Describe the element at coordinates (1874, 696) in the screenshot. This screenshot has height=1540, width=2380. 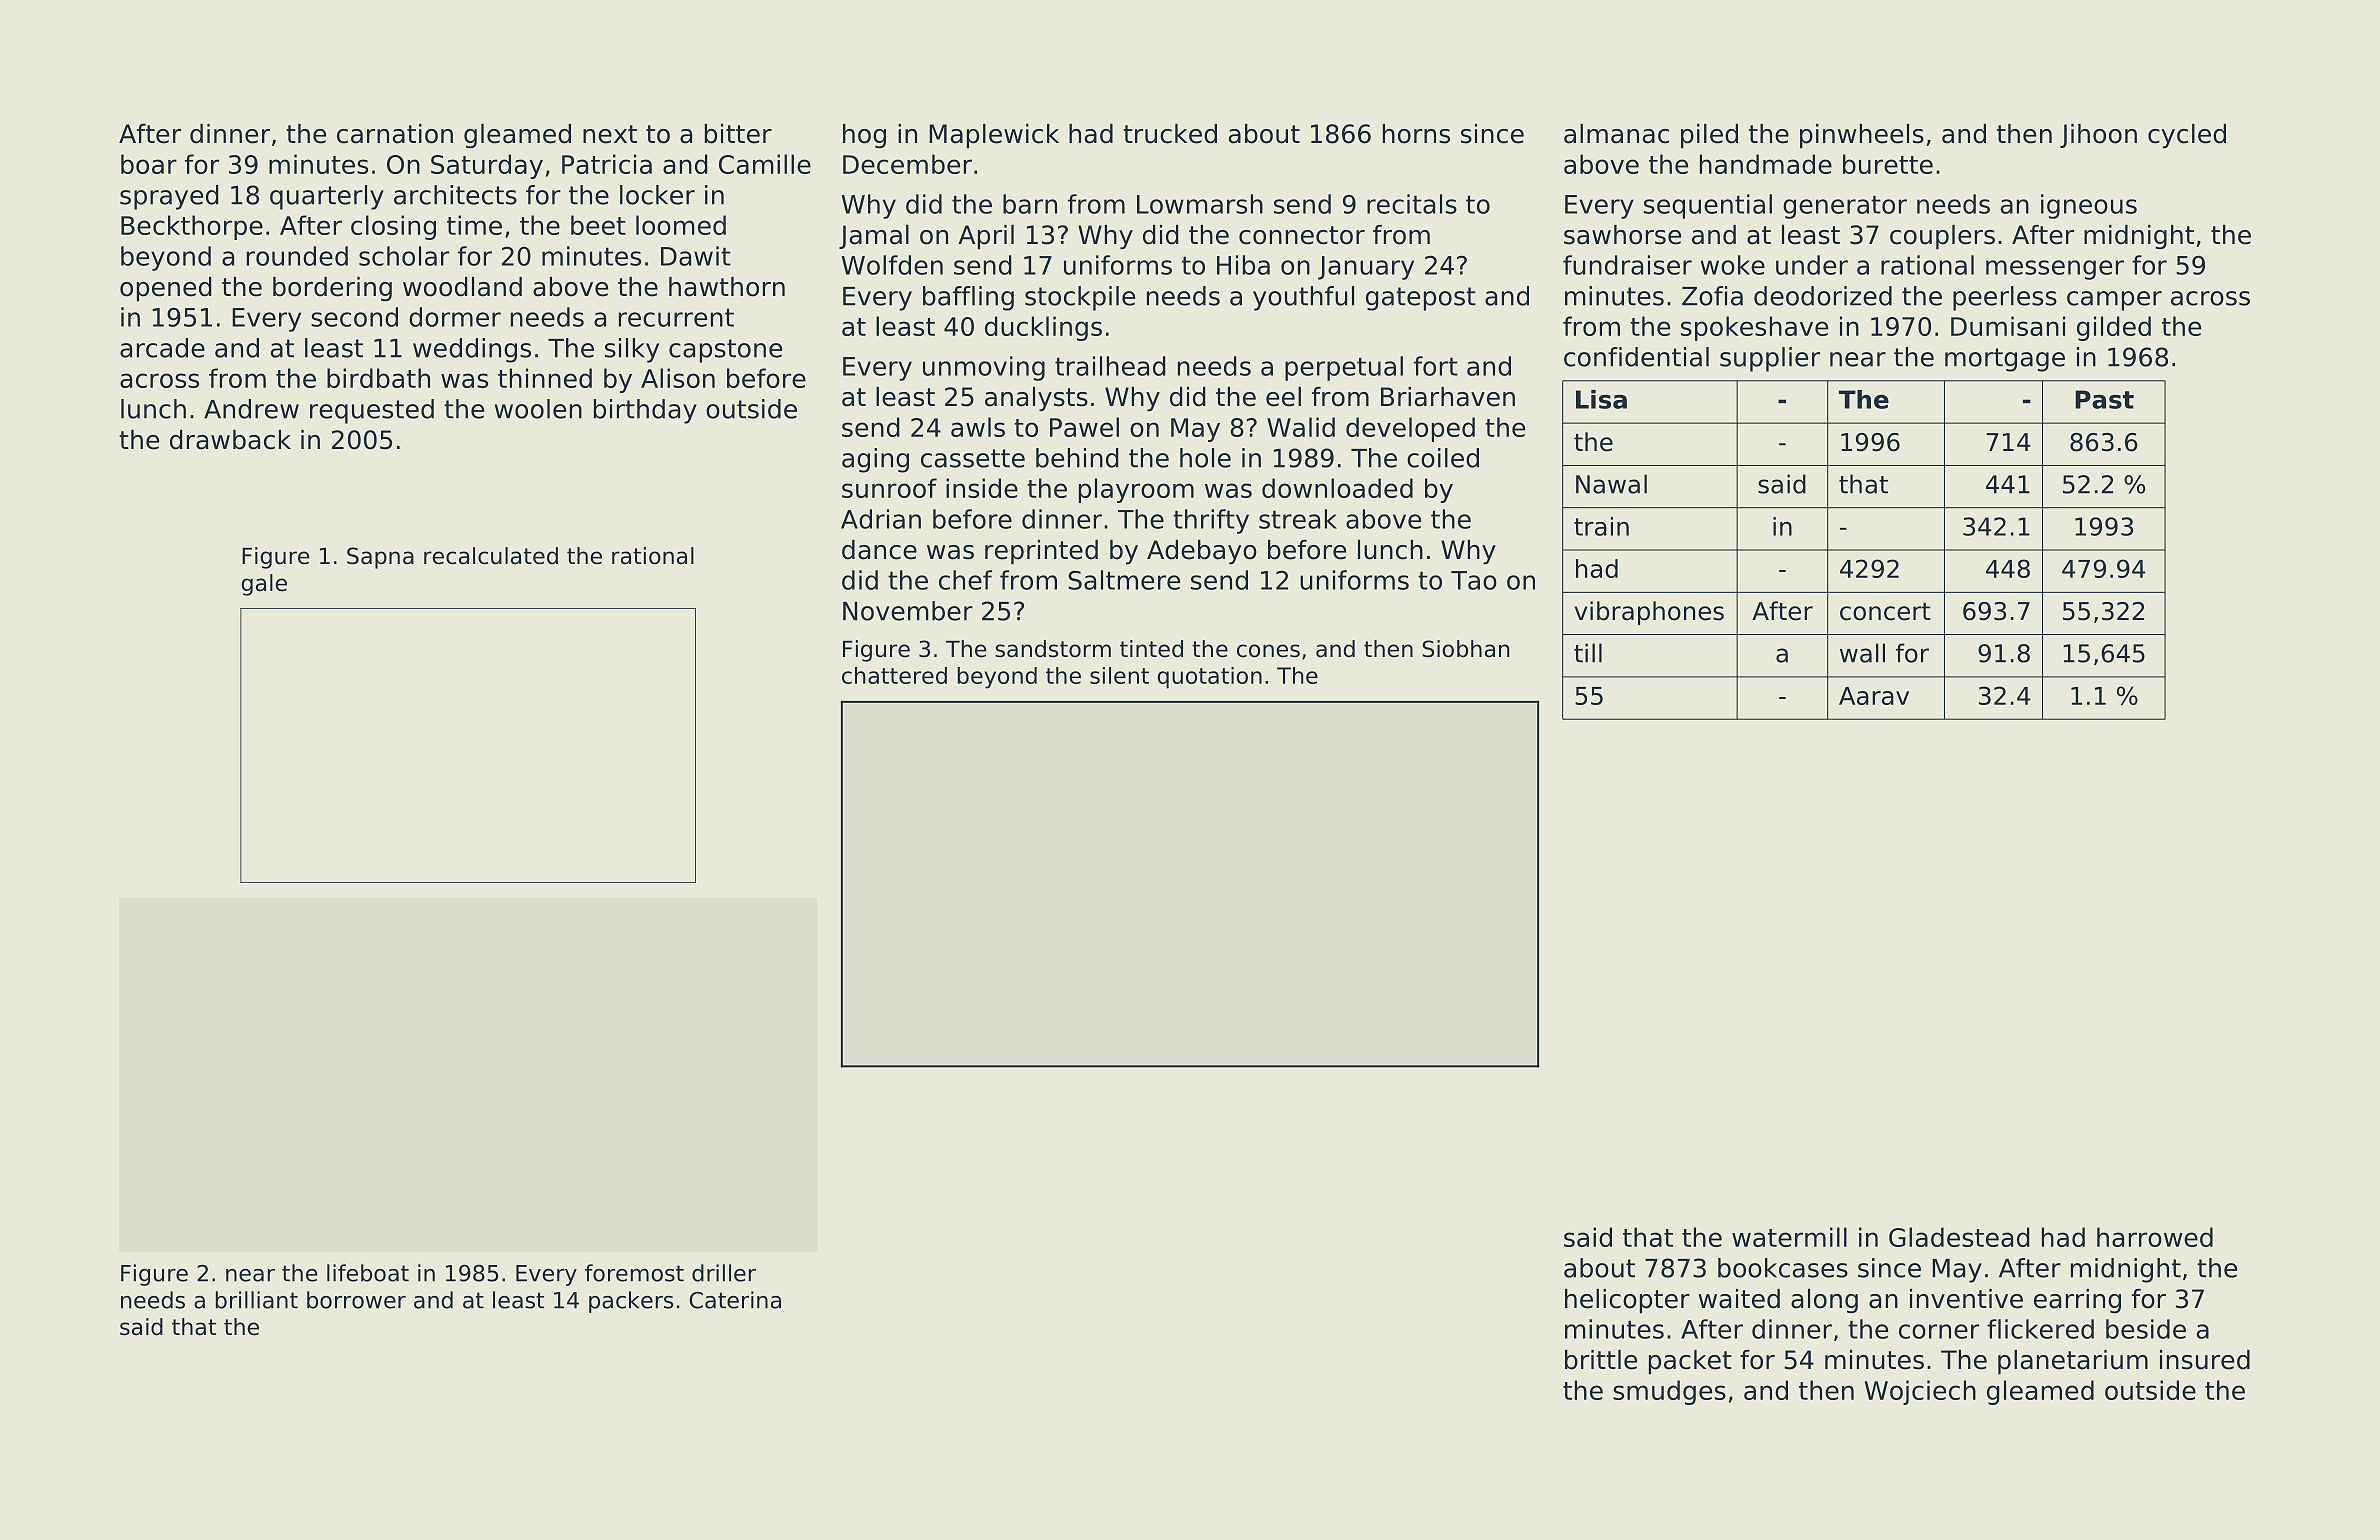
I see `Aarav` at that location.
